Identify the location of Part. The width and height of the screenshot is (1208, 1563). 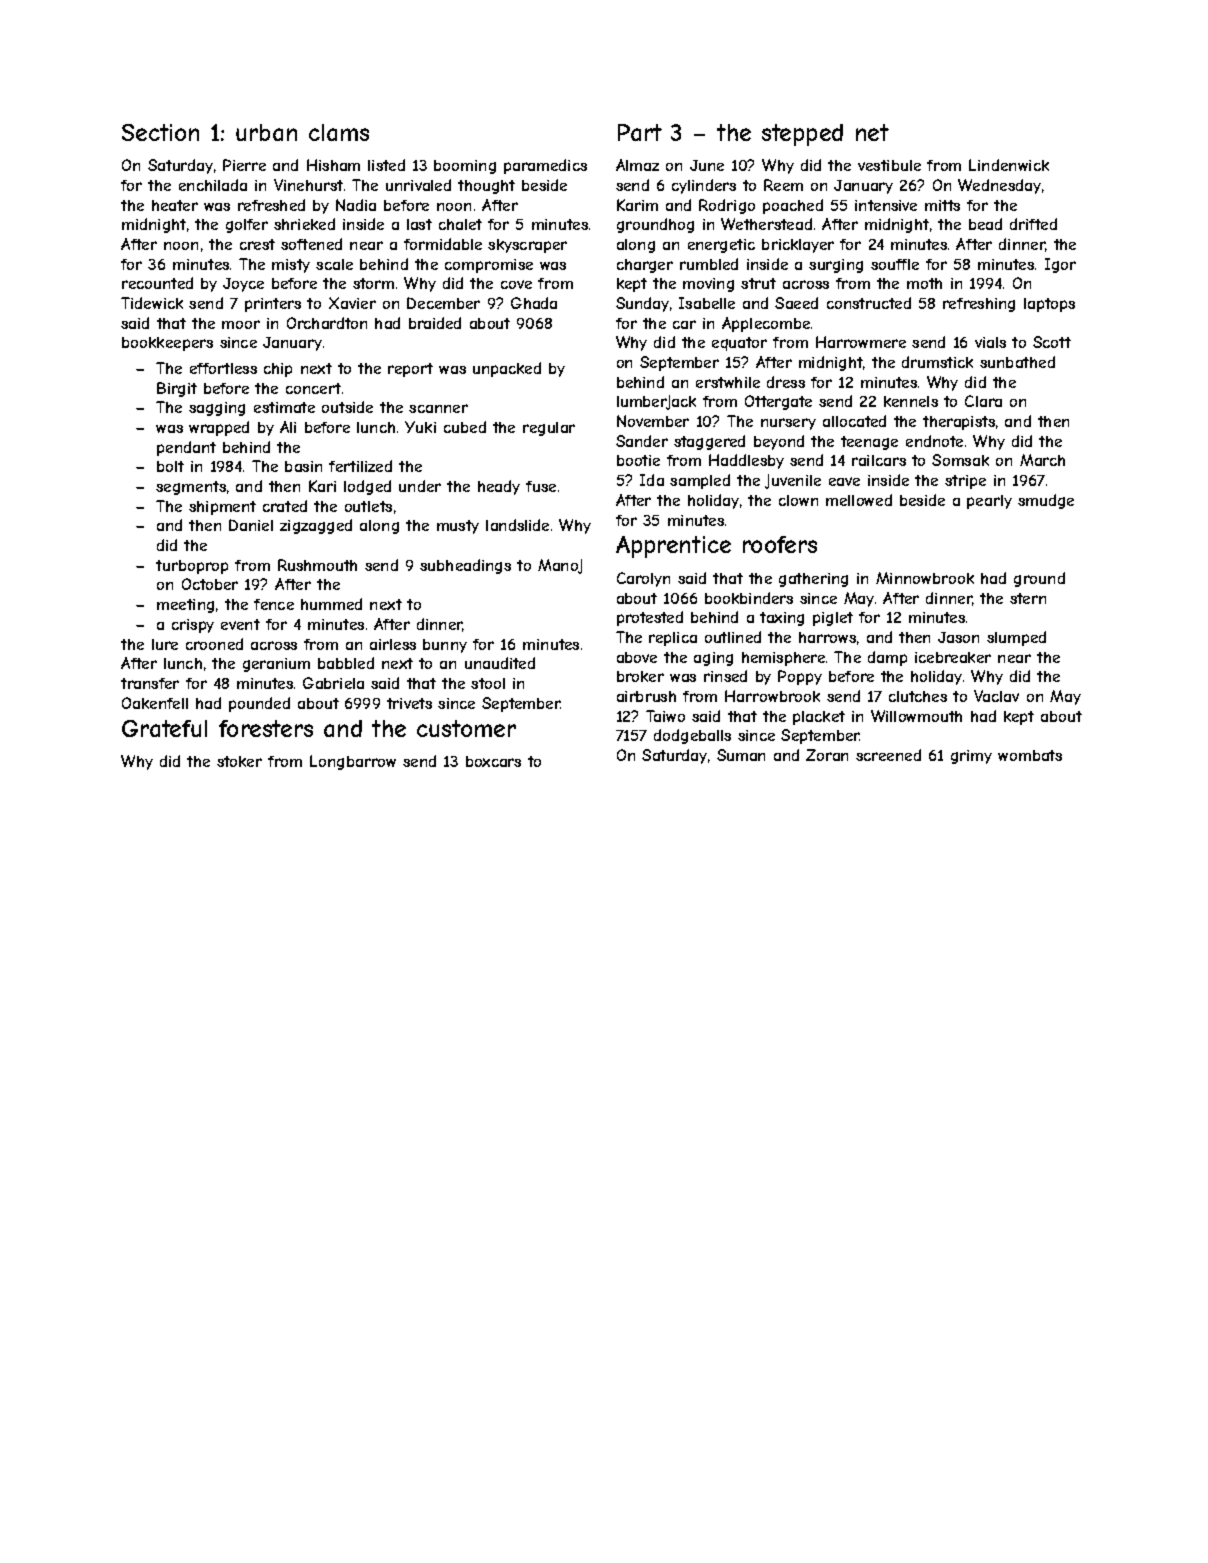
(640, 132).
